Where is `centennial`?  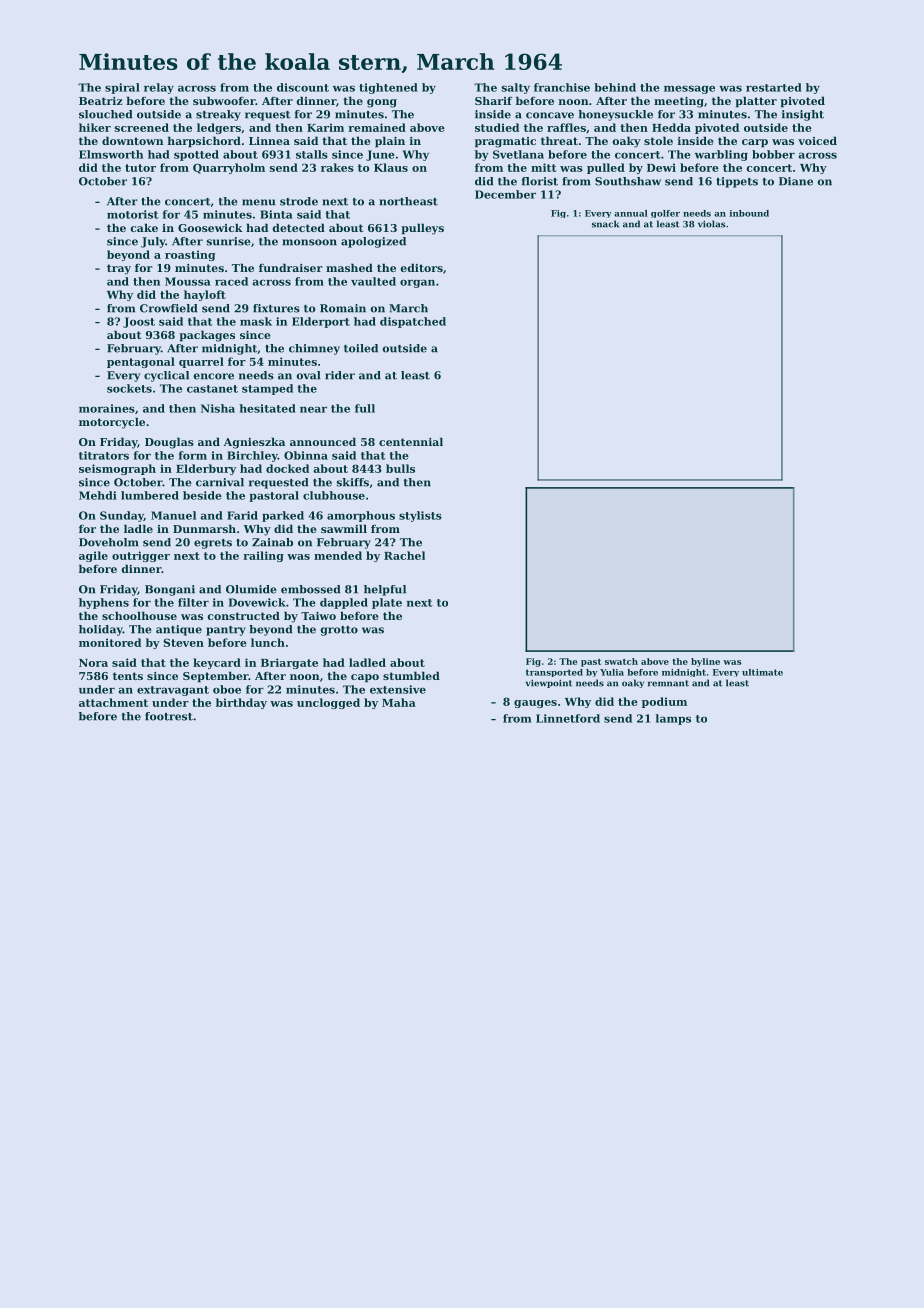 centennial is located at coordinates (411, 441).
